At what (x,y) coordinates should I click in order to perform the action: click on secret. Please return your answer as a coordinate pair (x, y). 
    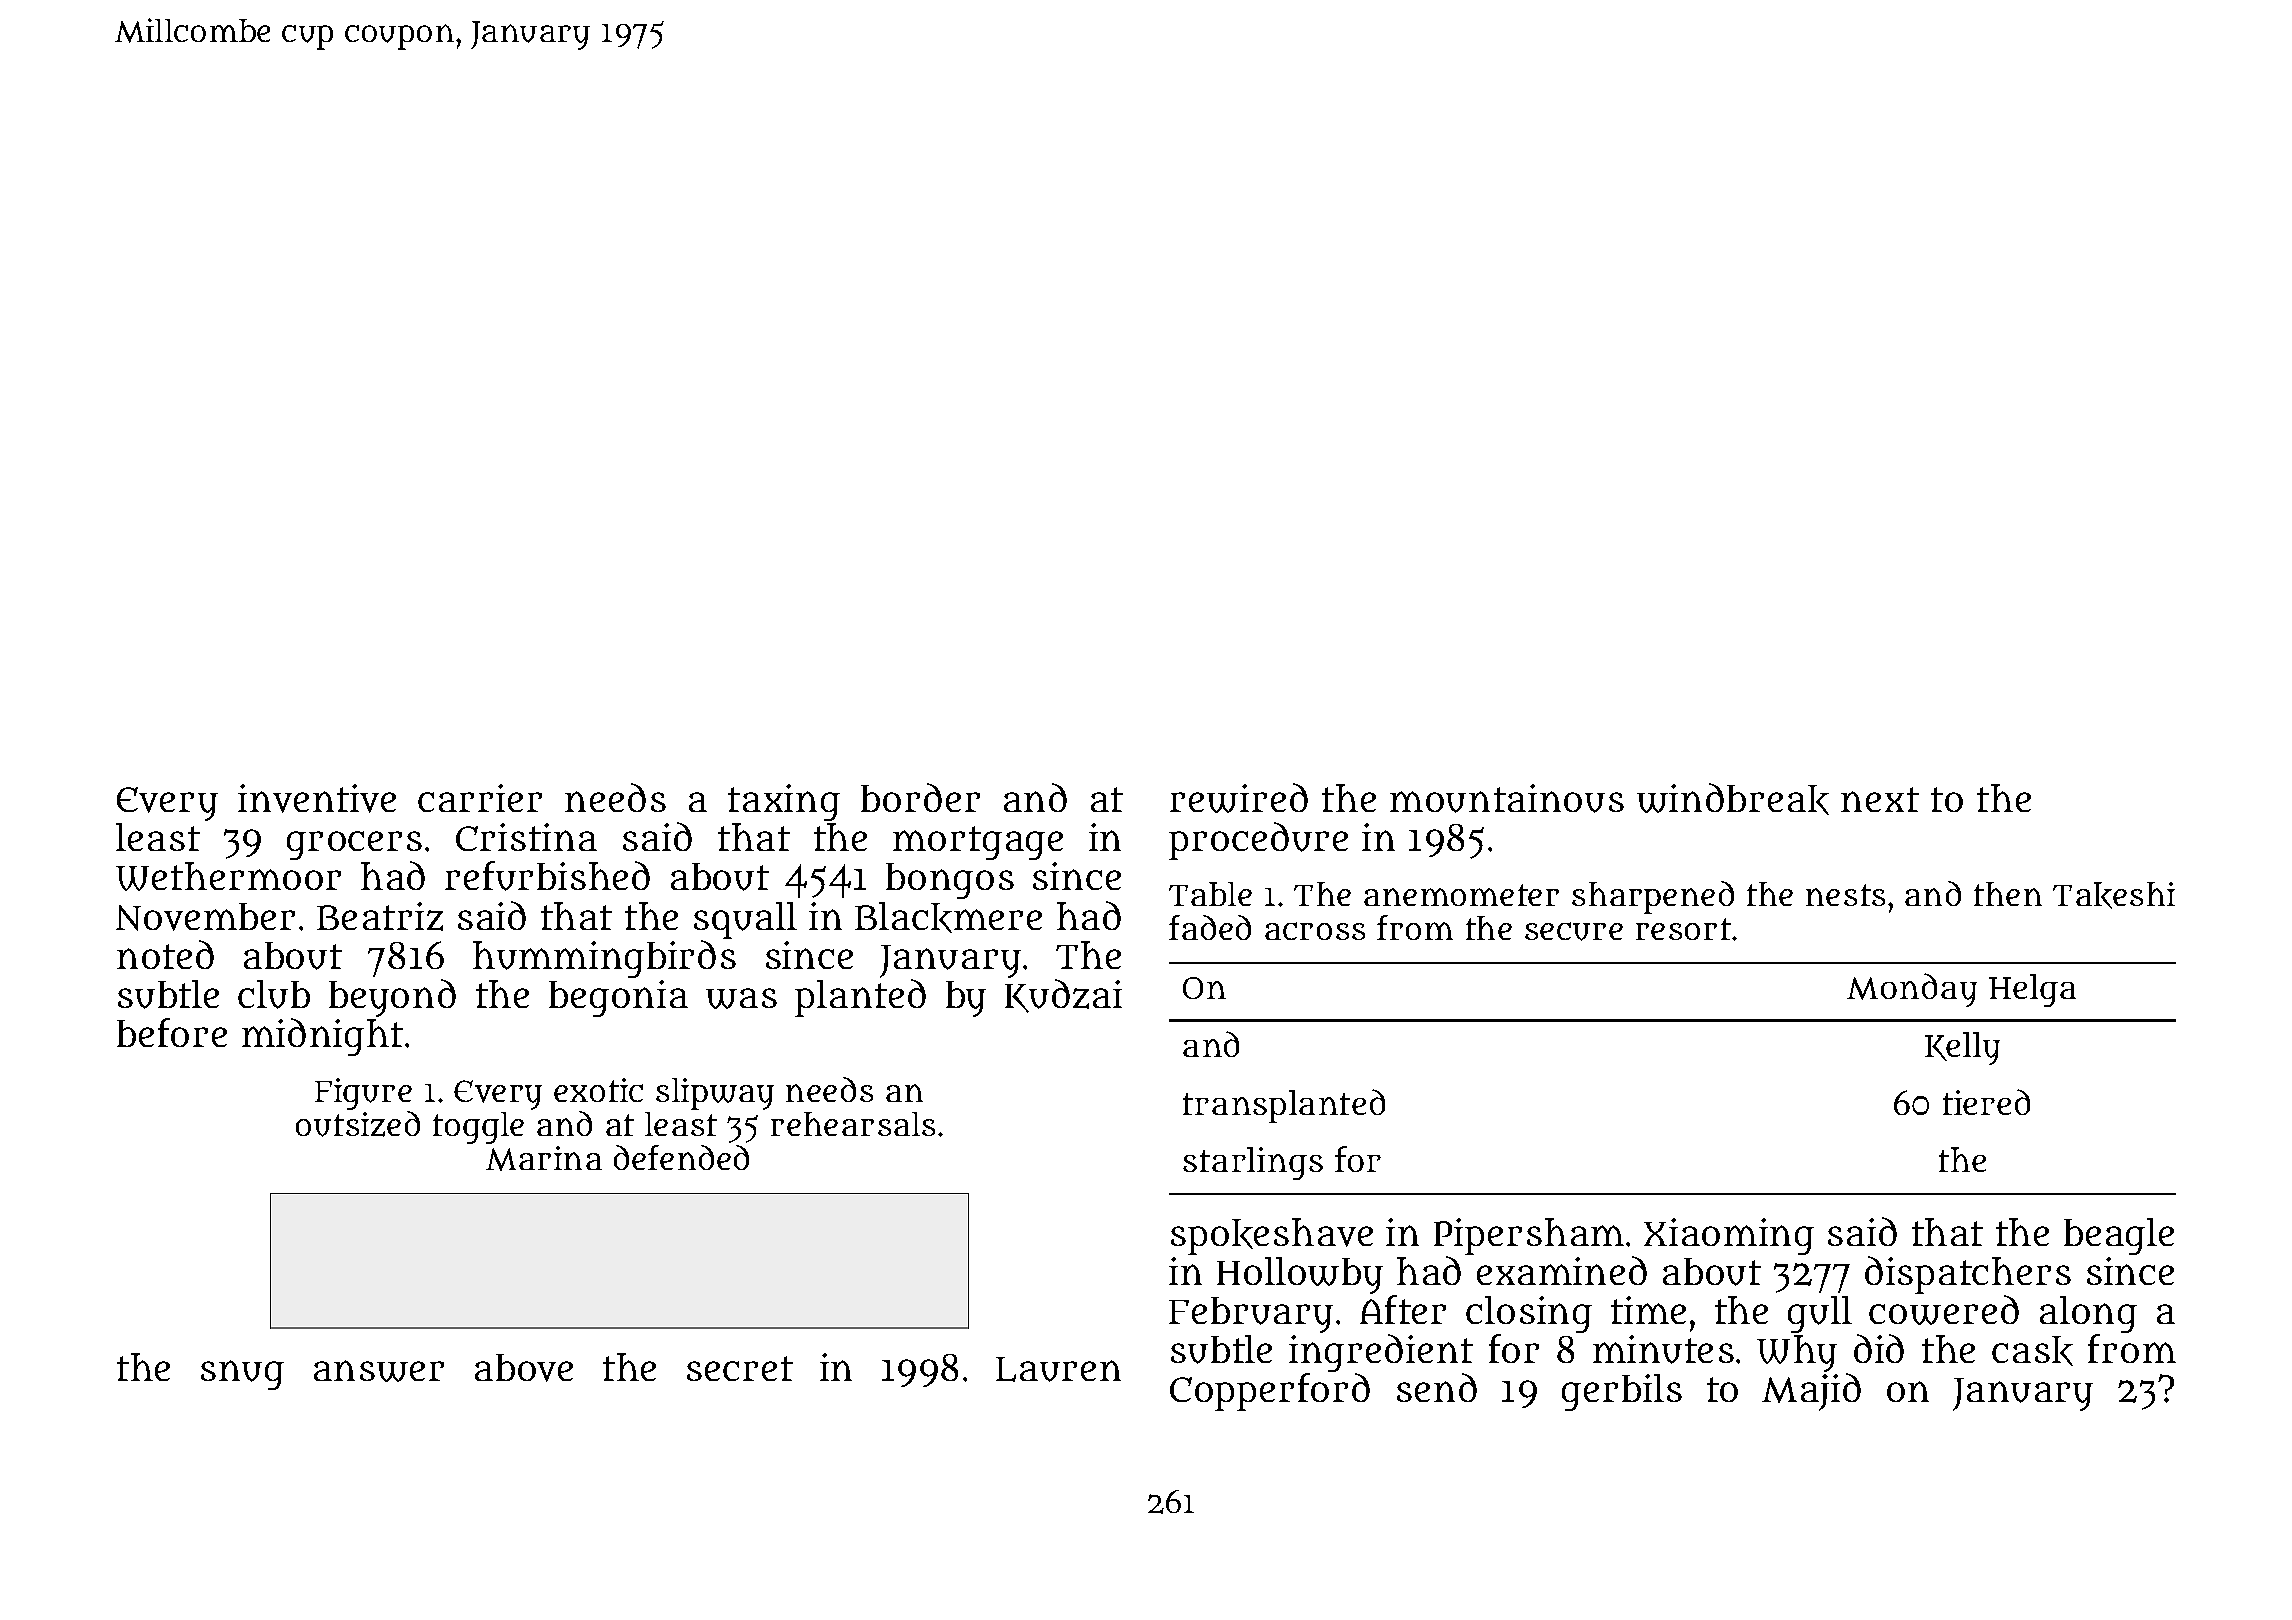
    Looking at the image, I should click on (740, 1368).
